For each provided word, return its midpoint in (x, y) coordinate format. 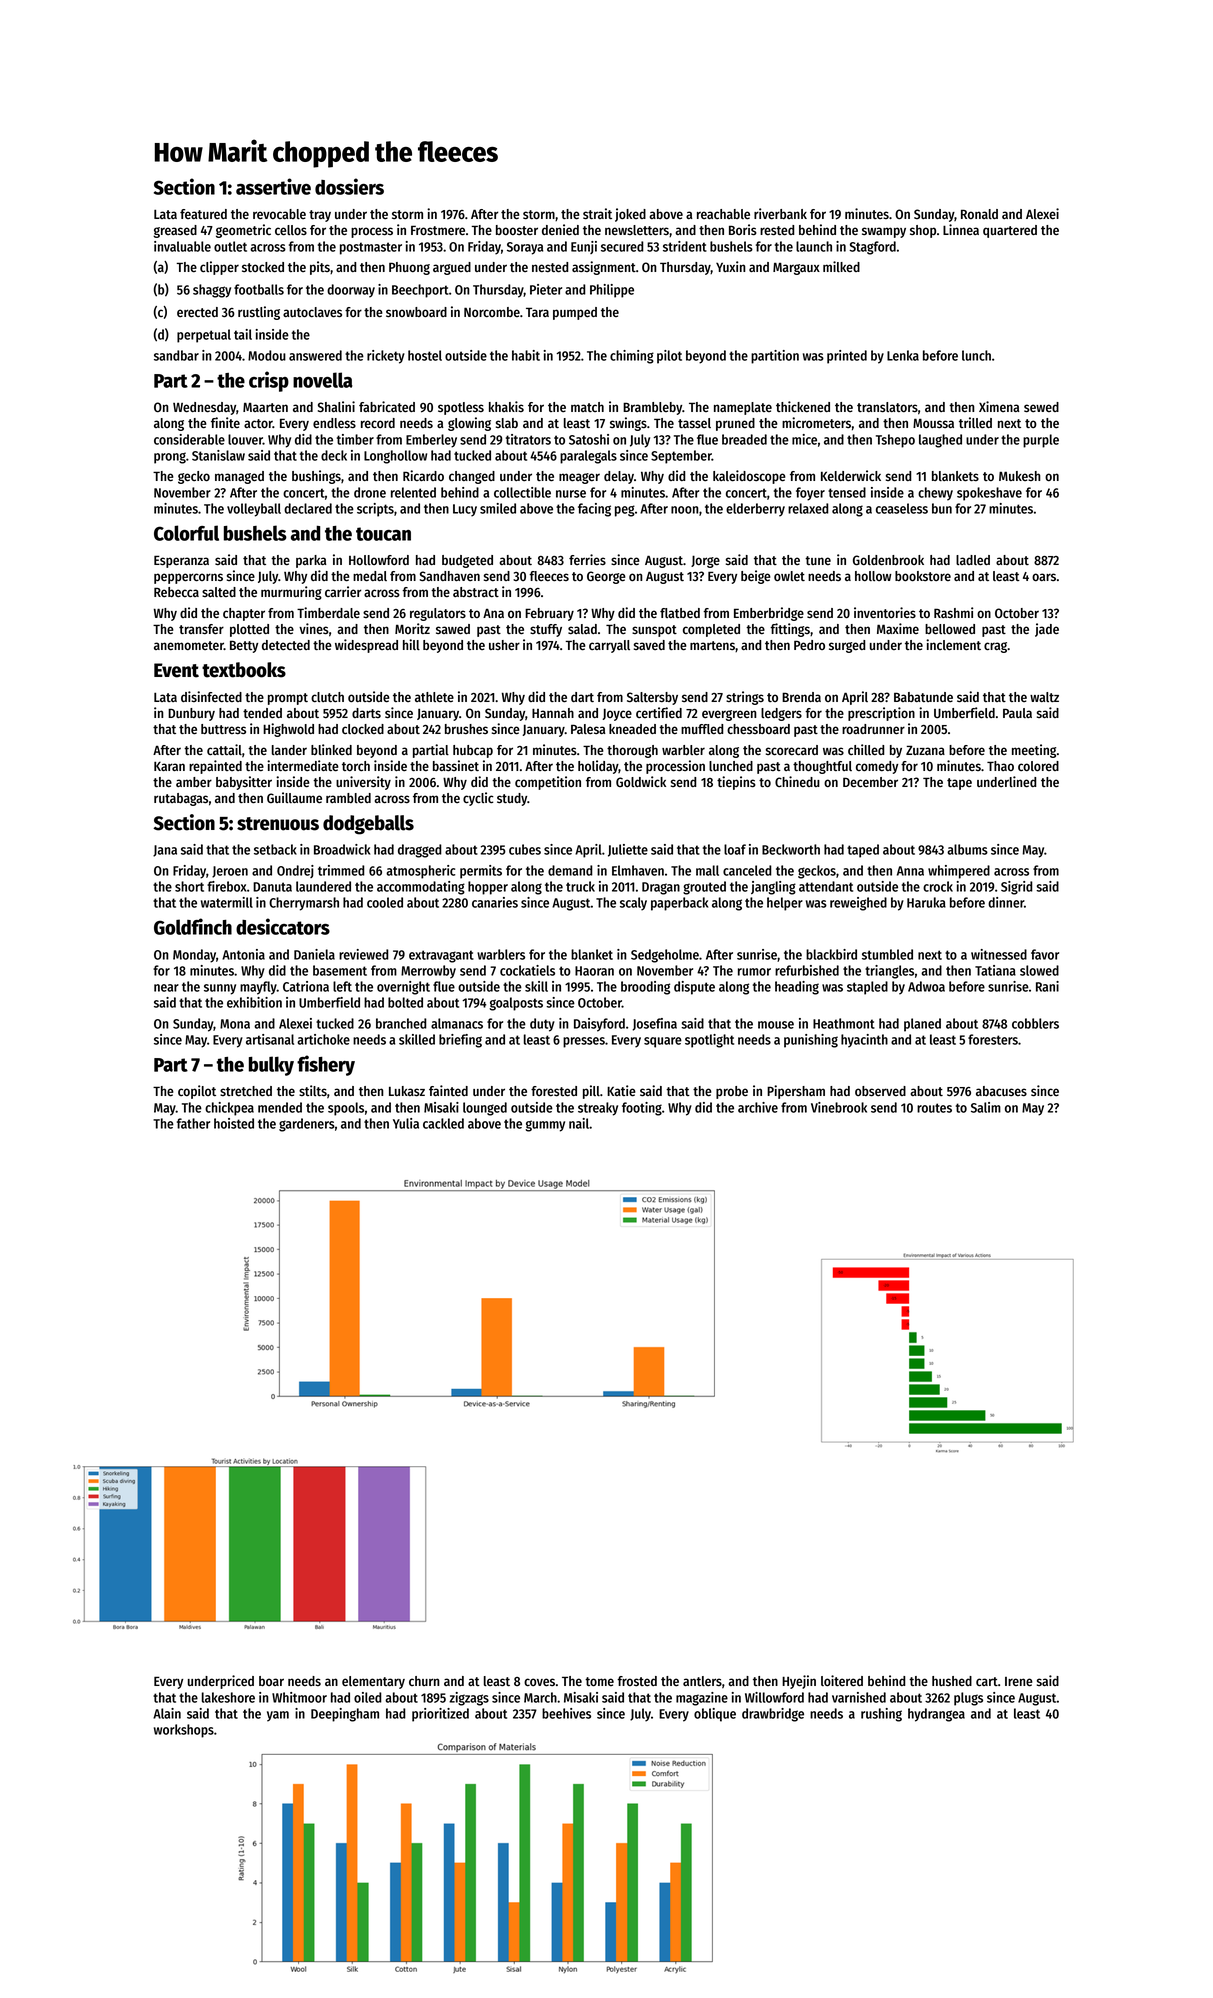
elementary (373, 1682)
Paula (1017, 713)
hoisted (234, 1123)
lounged (485, 1109)
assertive (273, 186)
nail (579, 1123)
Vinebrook (839, 1107)
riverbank (780, 214)
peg (625, 511)
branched (401, 1023)
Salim (986, 1107)
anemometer (189, 645)
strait (597, 214)
